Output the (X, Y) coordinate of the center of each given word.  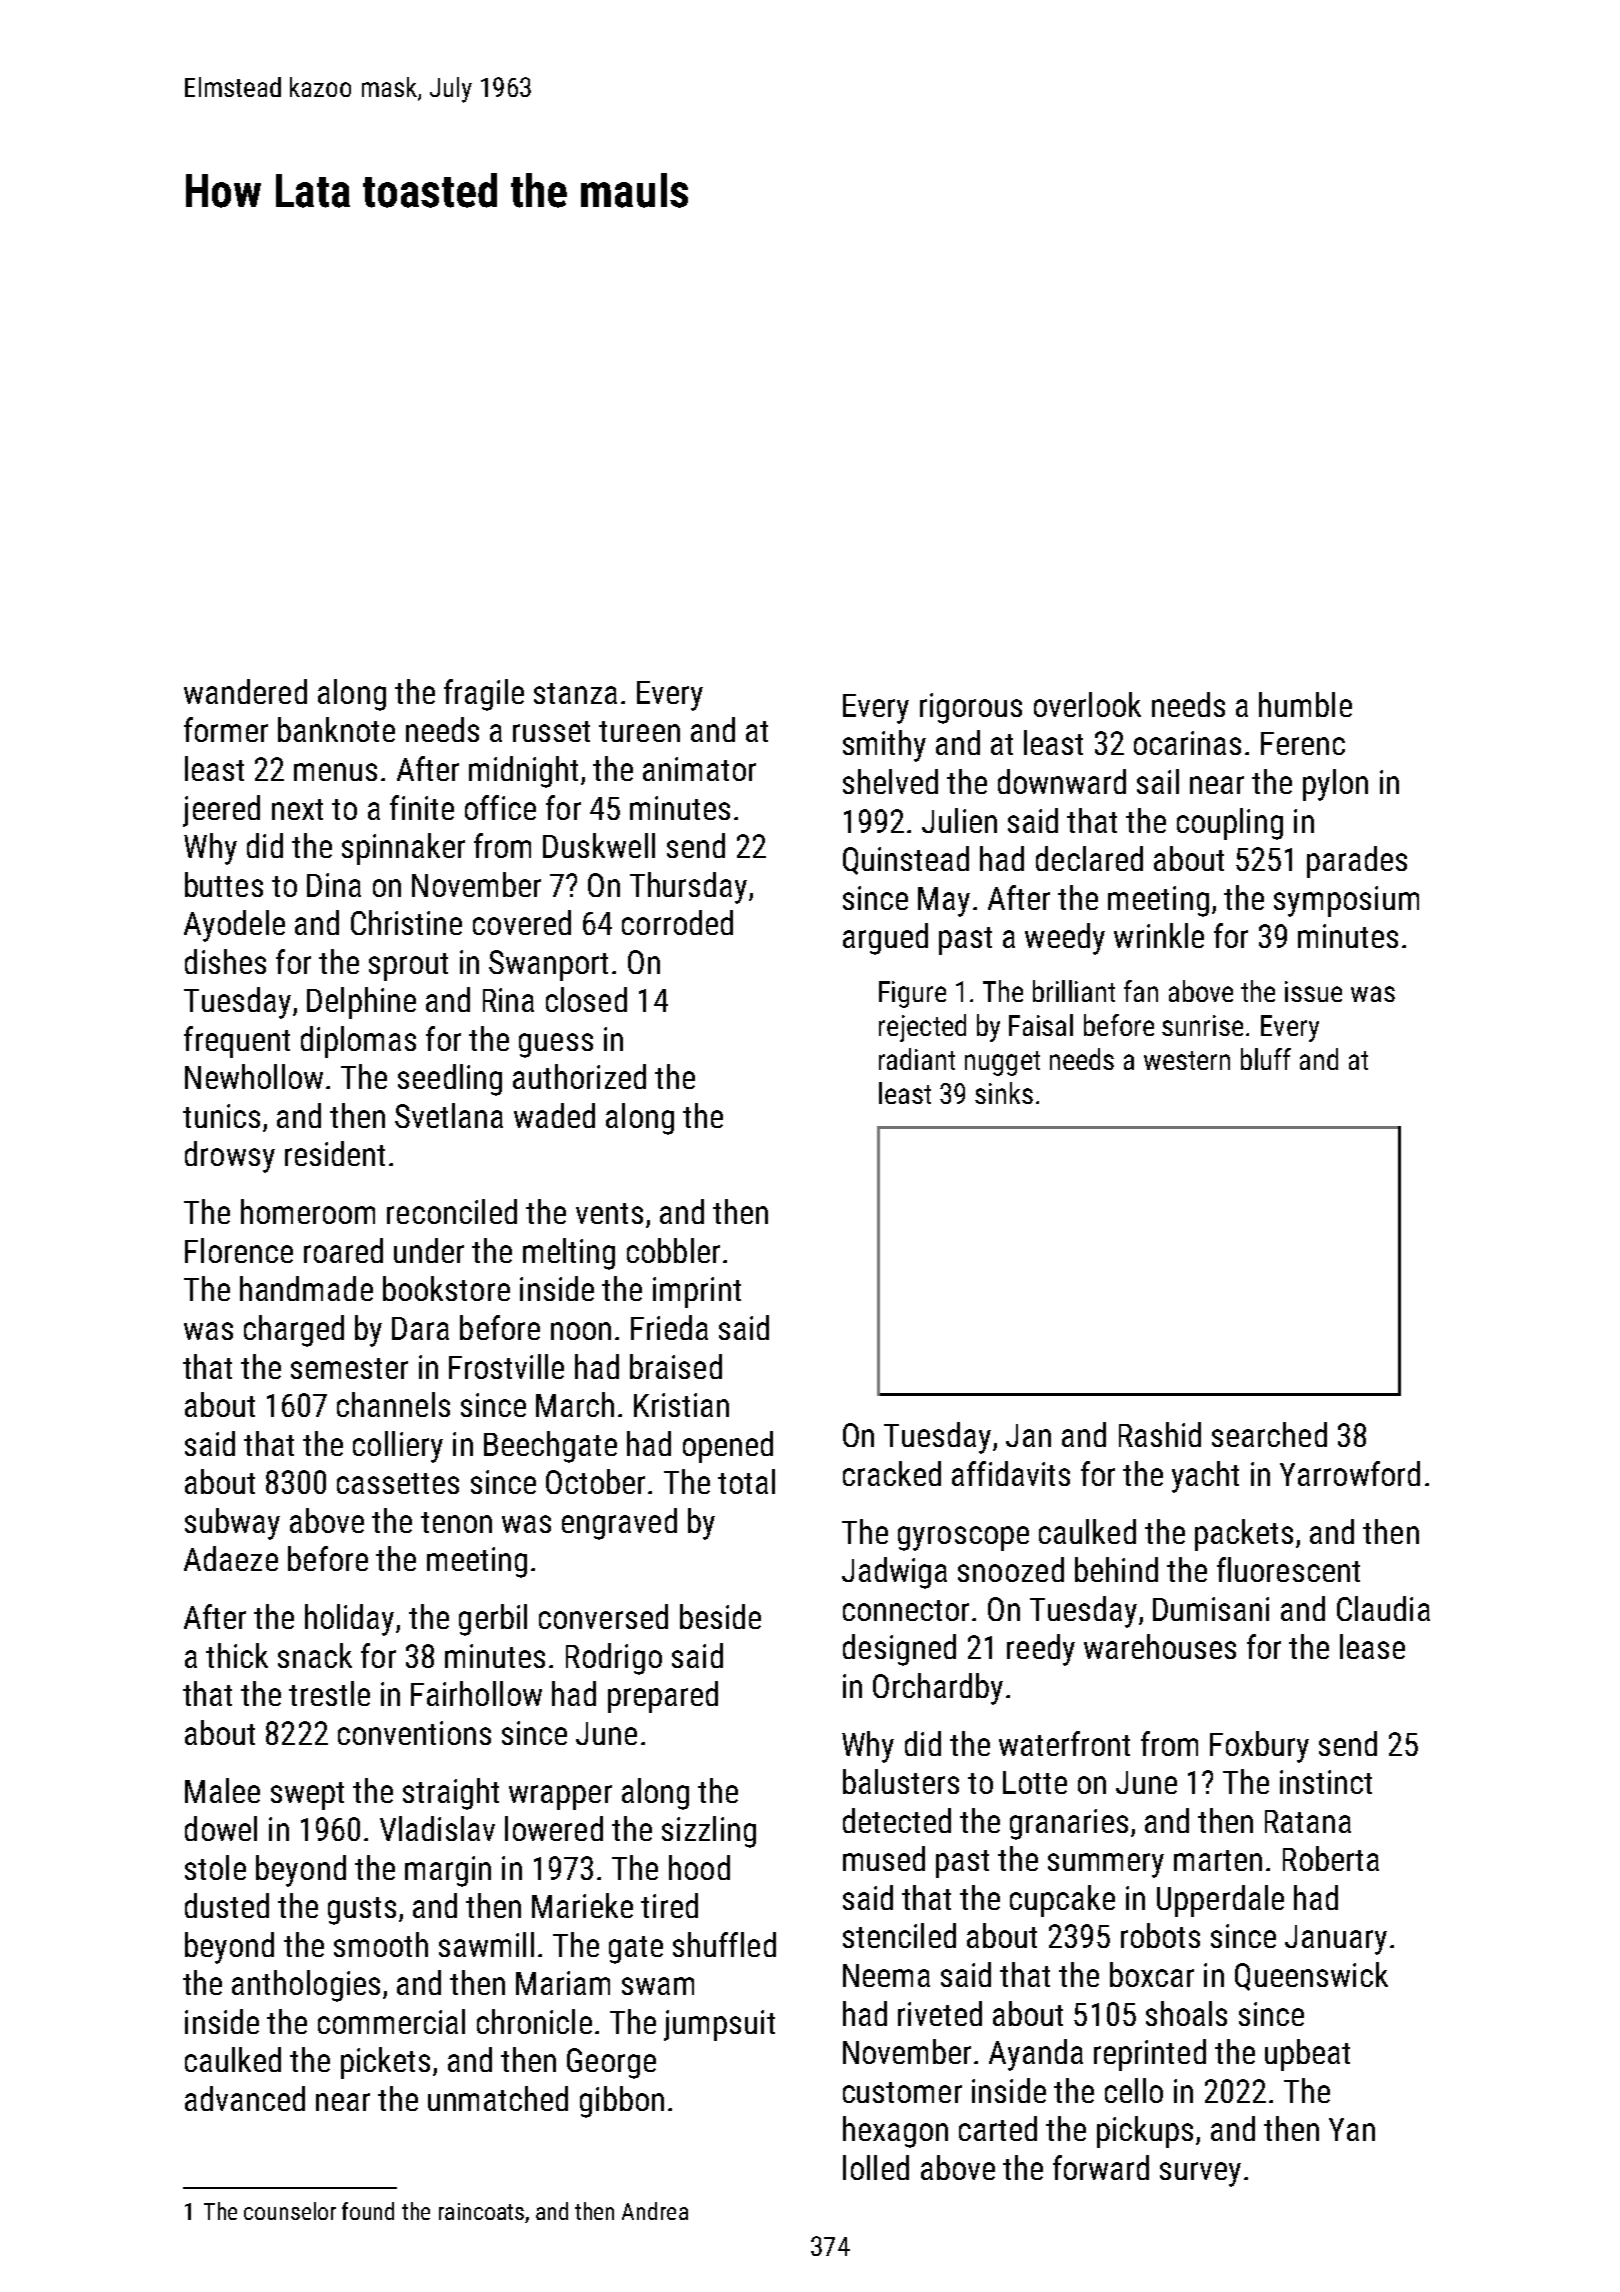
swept (307, 1796)
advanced (245, 2098)
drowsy (230, 1157)
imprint (697, 1292)
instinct (1326, 1782)
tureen (639, 731)
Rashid (1160, 1434)
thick (237, 1655)
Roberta (1331, 1858)
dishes (225, 961)
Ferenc (1303, 743)
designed (899, 1650)
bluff (1266, 1059)
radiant (917, 1059)
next (297, 809)
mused (884, 1858)
